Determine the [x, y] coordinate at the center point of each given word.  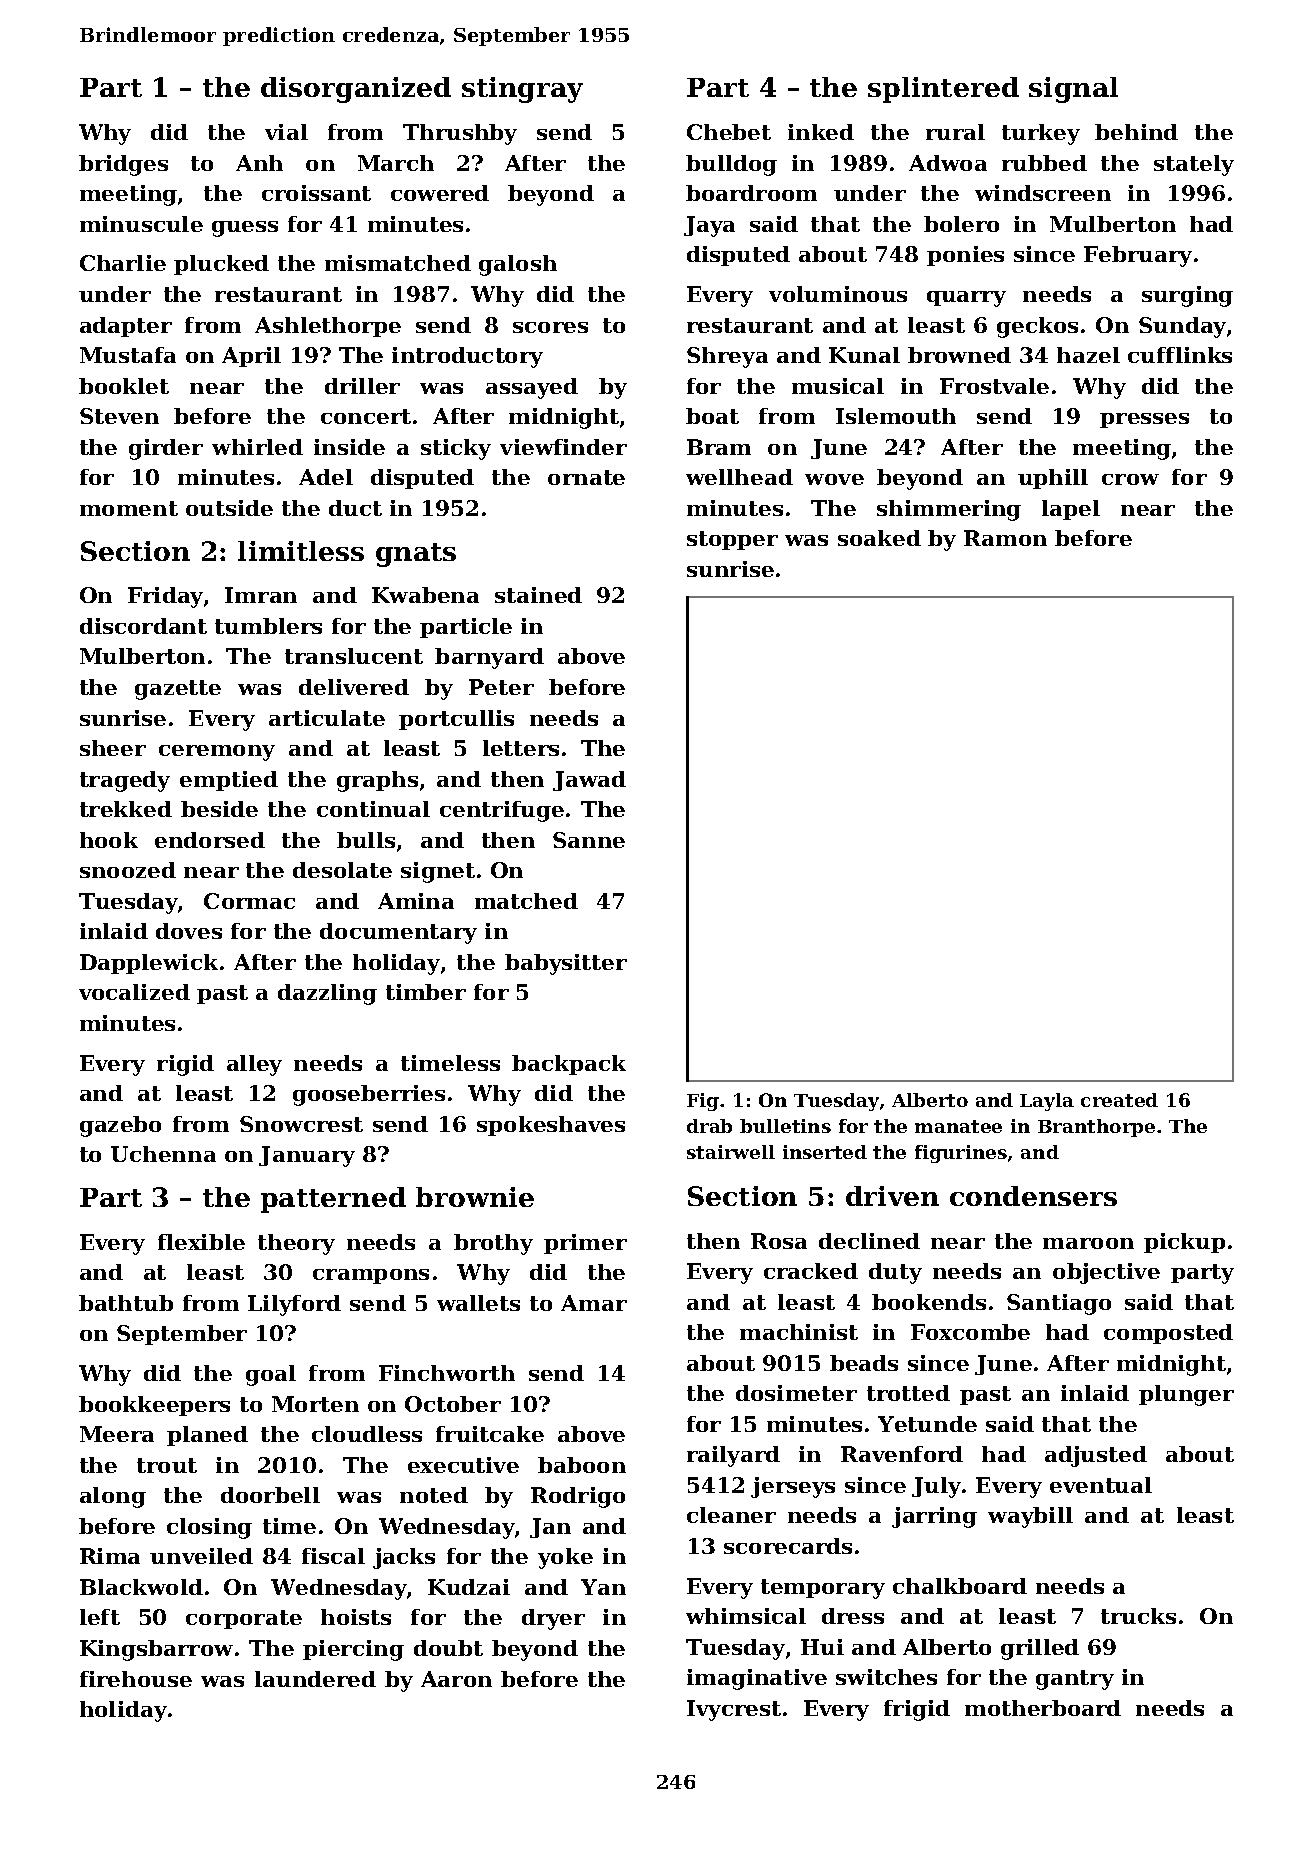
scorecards [788, 1546]
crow [1130, 479]
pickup [1184, 1243]
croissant [316, 193]
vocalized [134, 992]
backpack [569, 1065]
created [1119, 1100]
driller [362, 386]
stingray [522, 90]
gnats [416, 555]
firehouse [136, 1679]
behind [1136, 132]
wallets [478, 1303]
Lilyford [294, 1305]
